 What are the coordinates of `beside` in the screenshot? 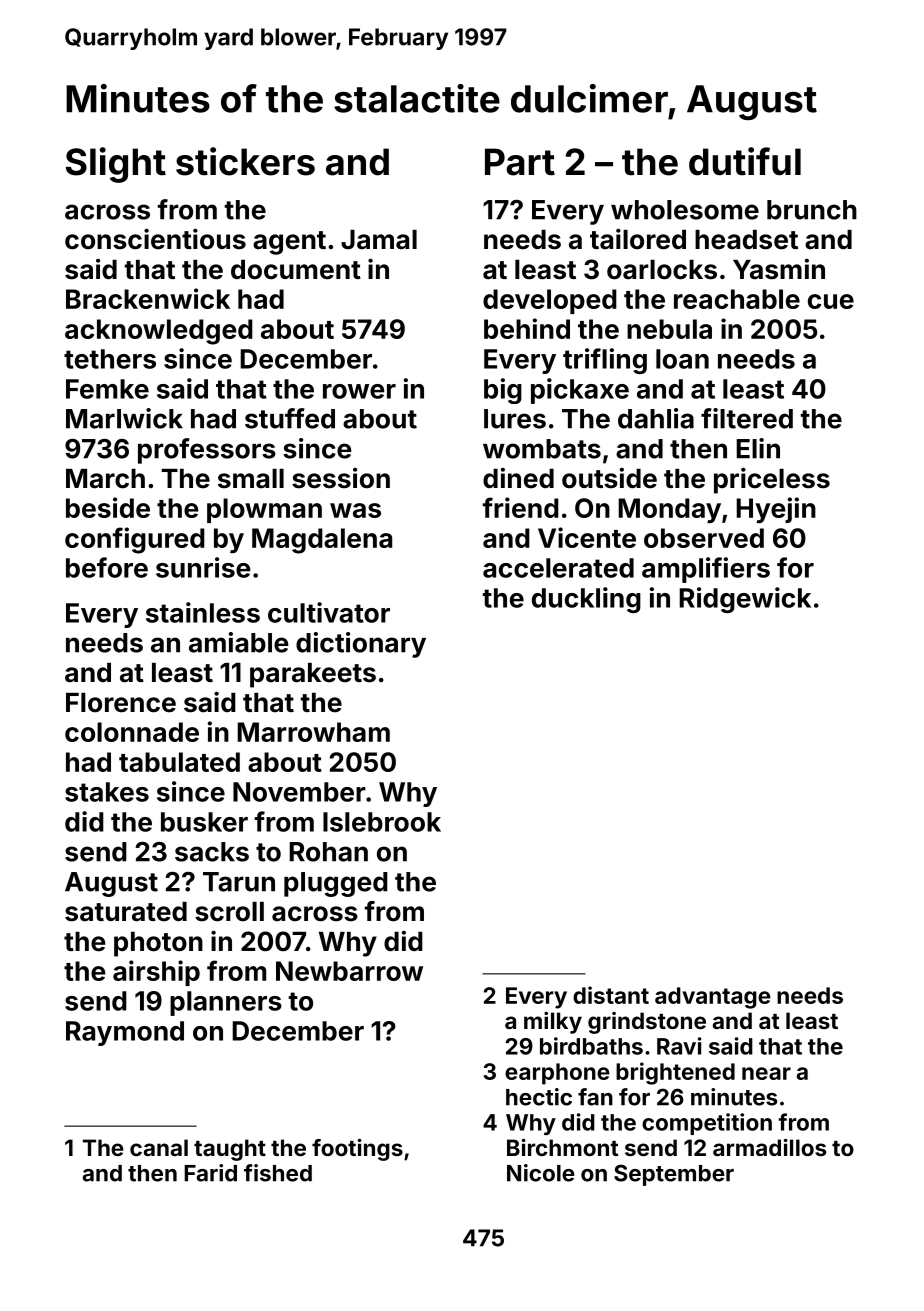 It's located at (108, 507).
